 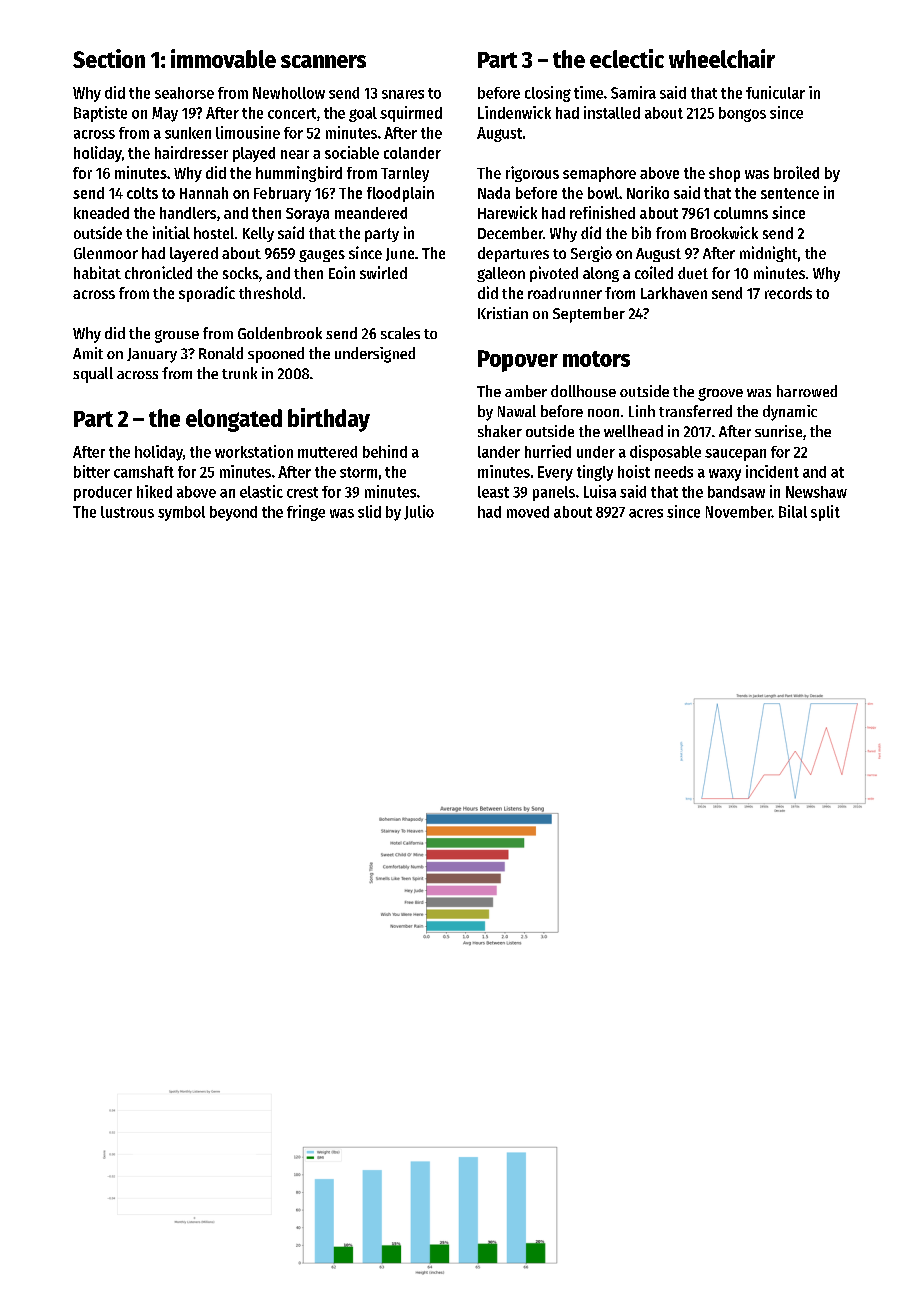 What do you see at coordinates (627, 58) in the document?
I see `eclectic` at bounding box center [627, 58].
